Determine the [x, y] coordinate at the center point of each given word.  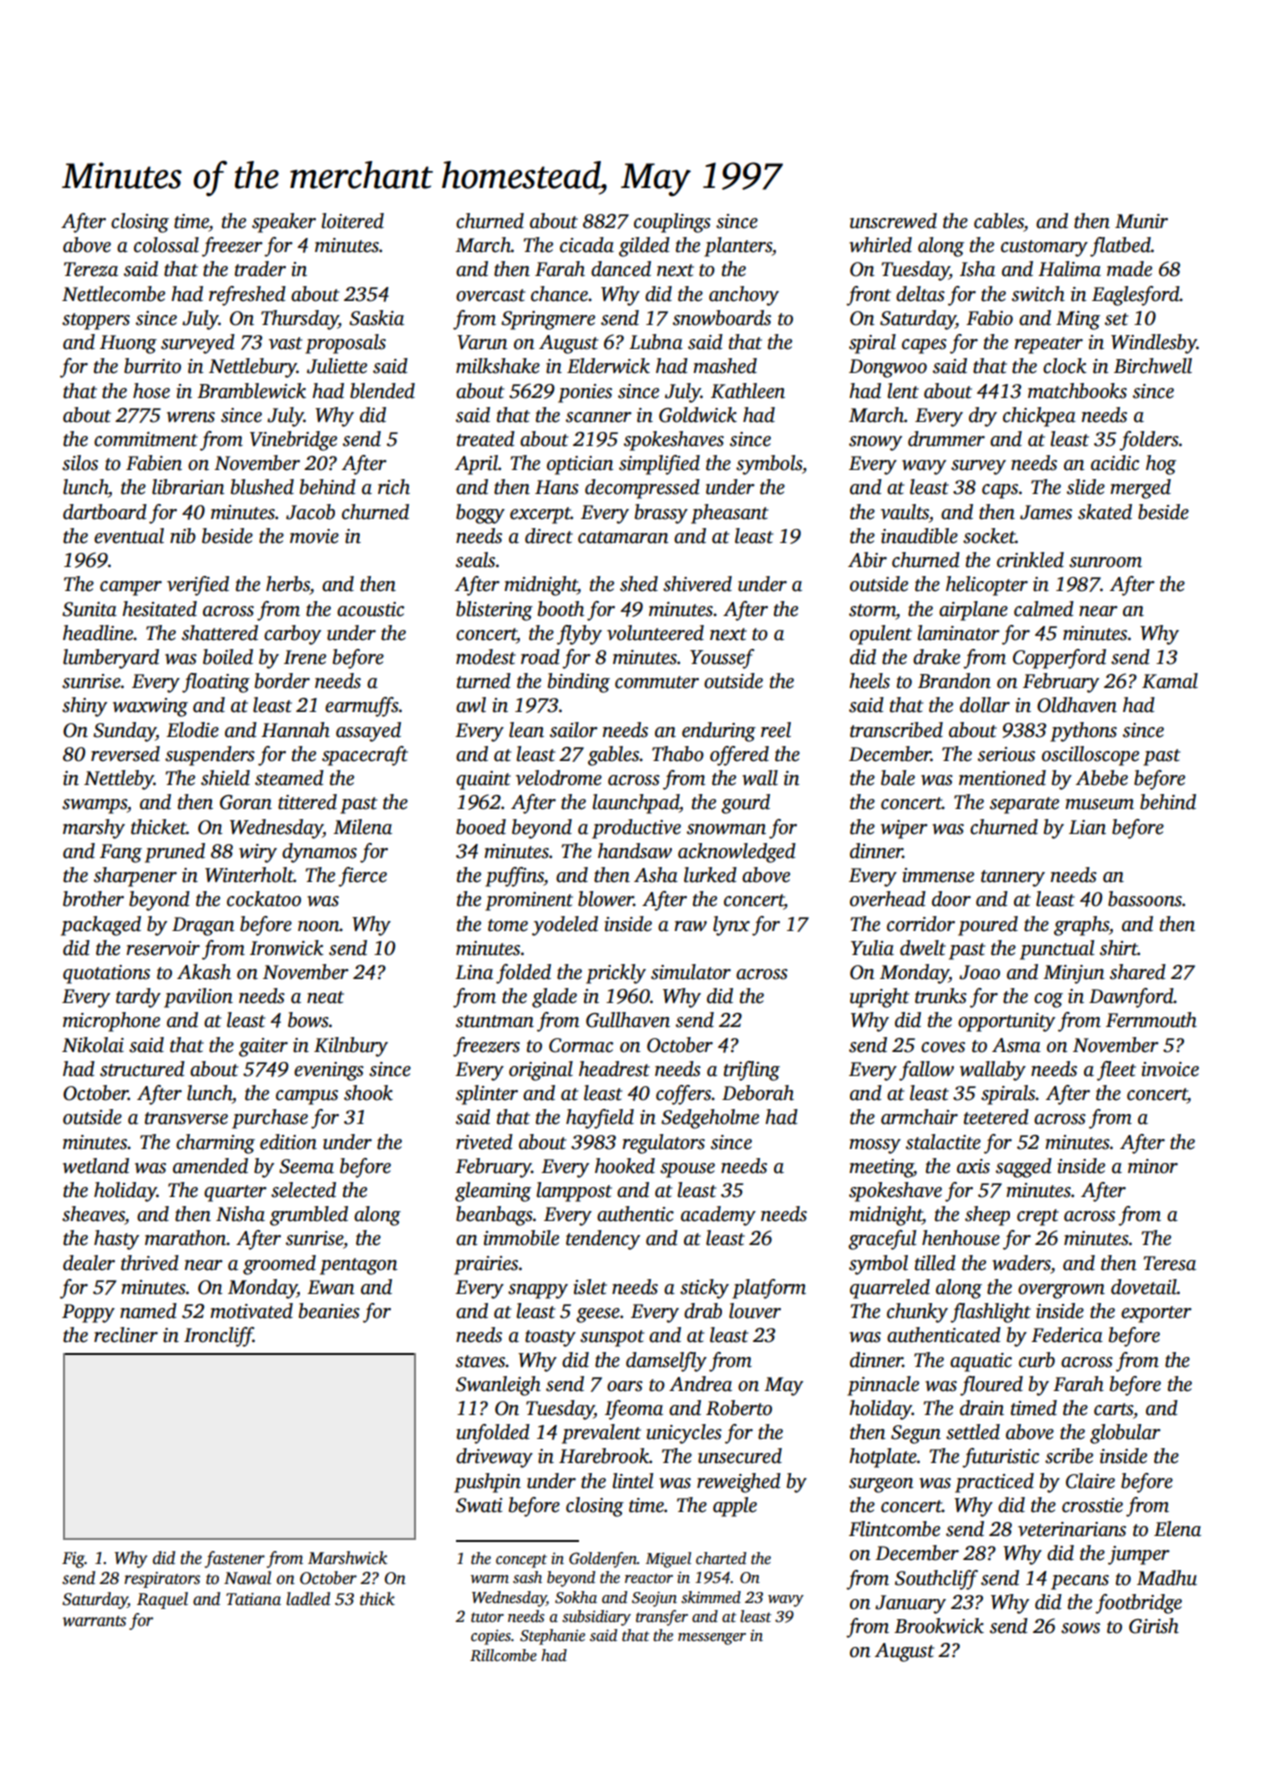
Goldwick [698, 415]
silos [80, 463]
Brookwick [939, 1626]
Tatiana [253, 1599]
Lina [474, 972]
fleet [1116, 1071]
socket [989, 536]
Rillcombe [503, 1655]
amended [210, 1166]
